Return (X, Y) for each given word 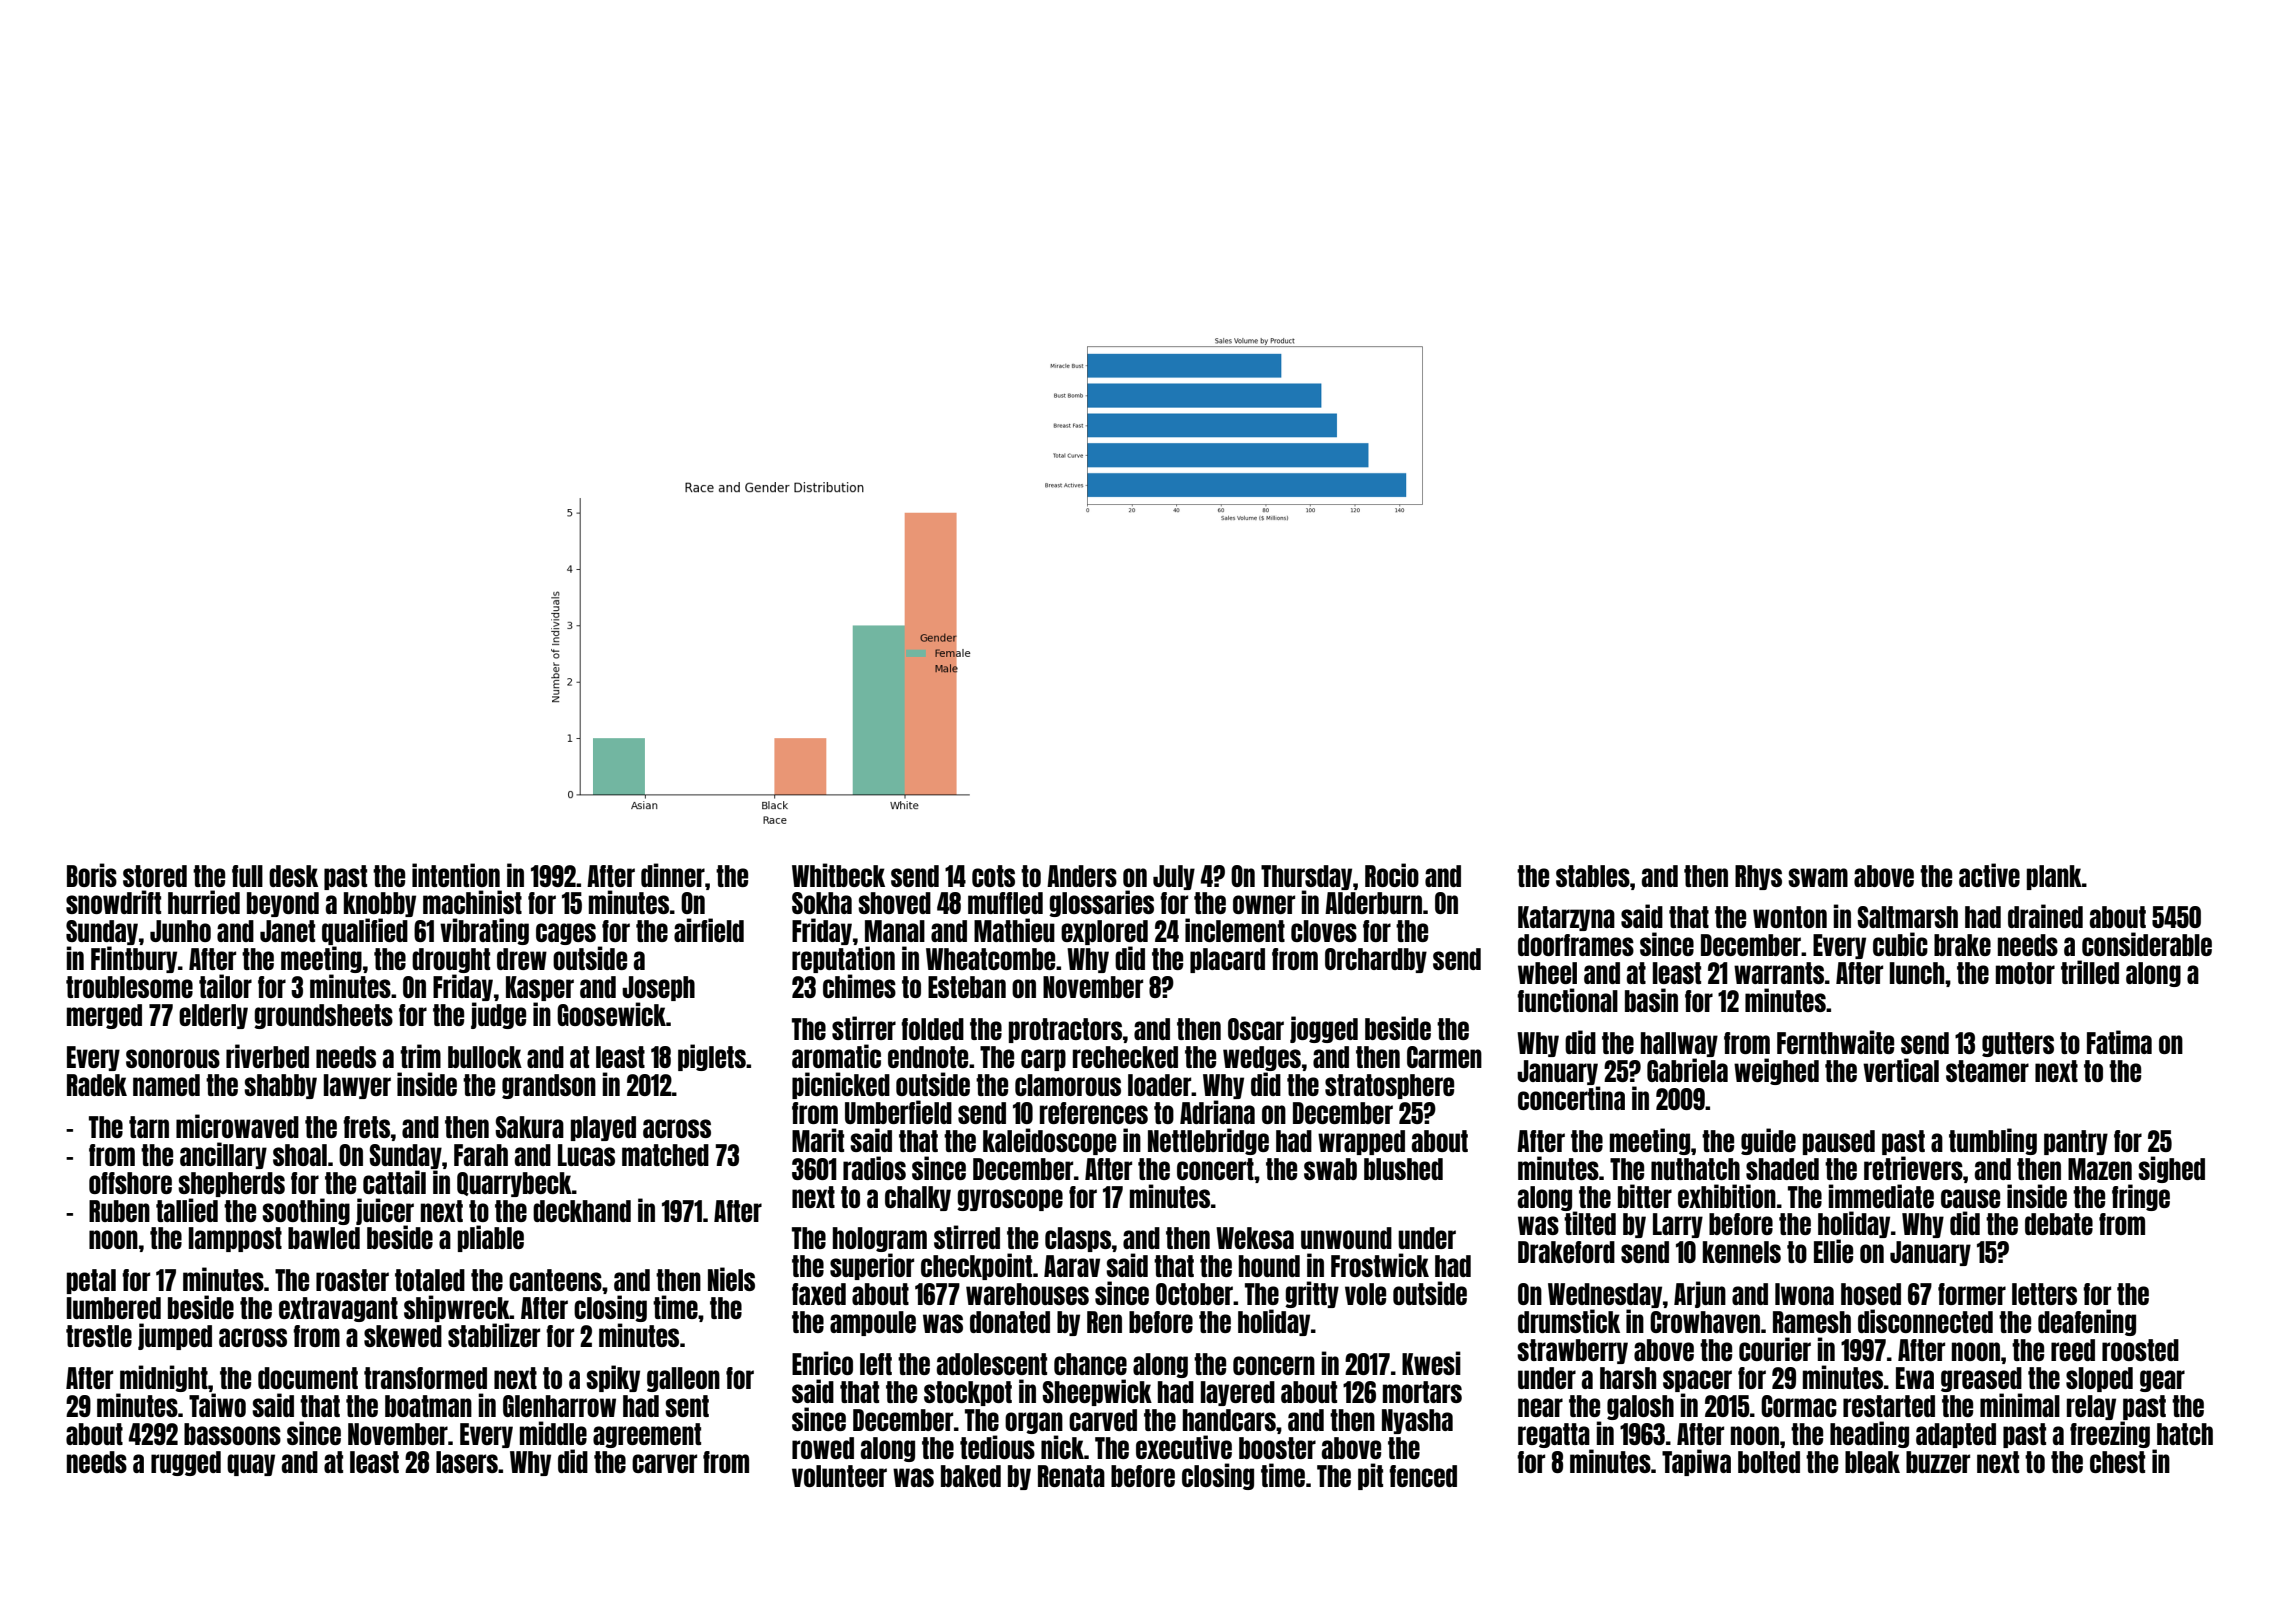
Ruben (119, 1211)
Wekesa (1255, 1238)
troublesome (129, 987)
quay (251, 1465)
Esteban (967, 987)
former (1972, 1294)
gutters (2018, 1044)
